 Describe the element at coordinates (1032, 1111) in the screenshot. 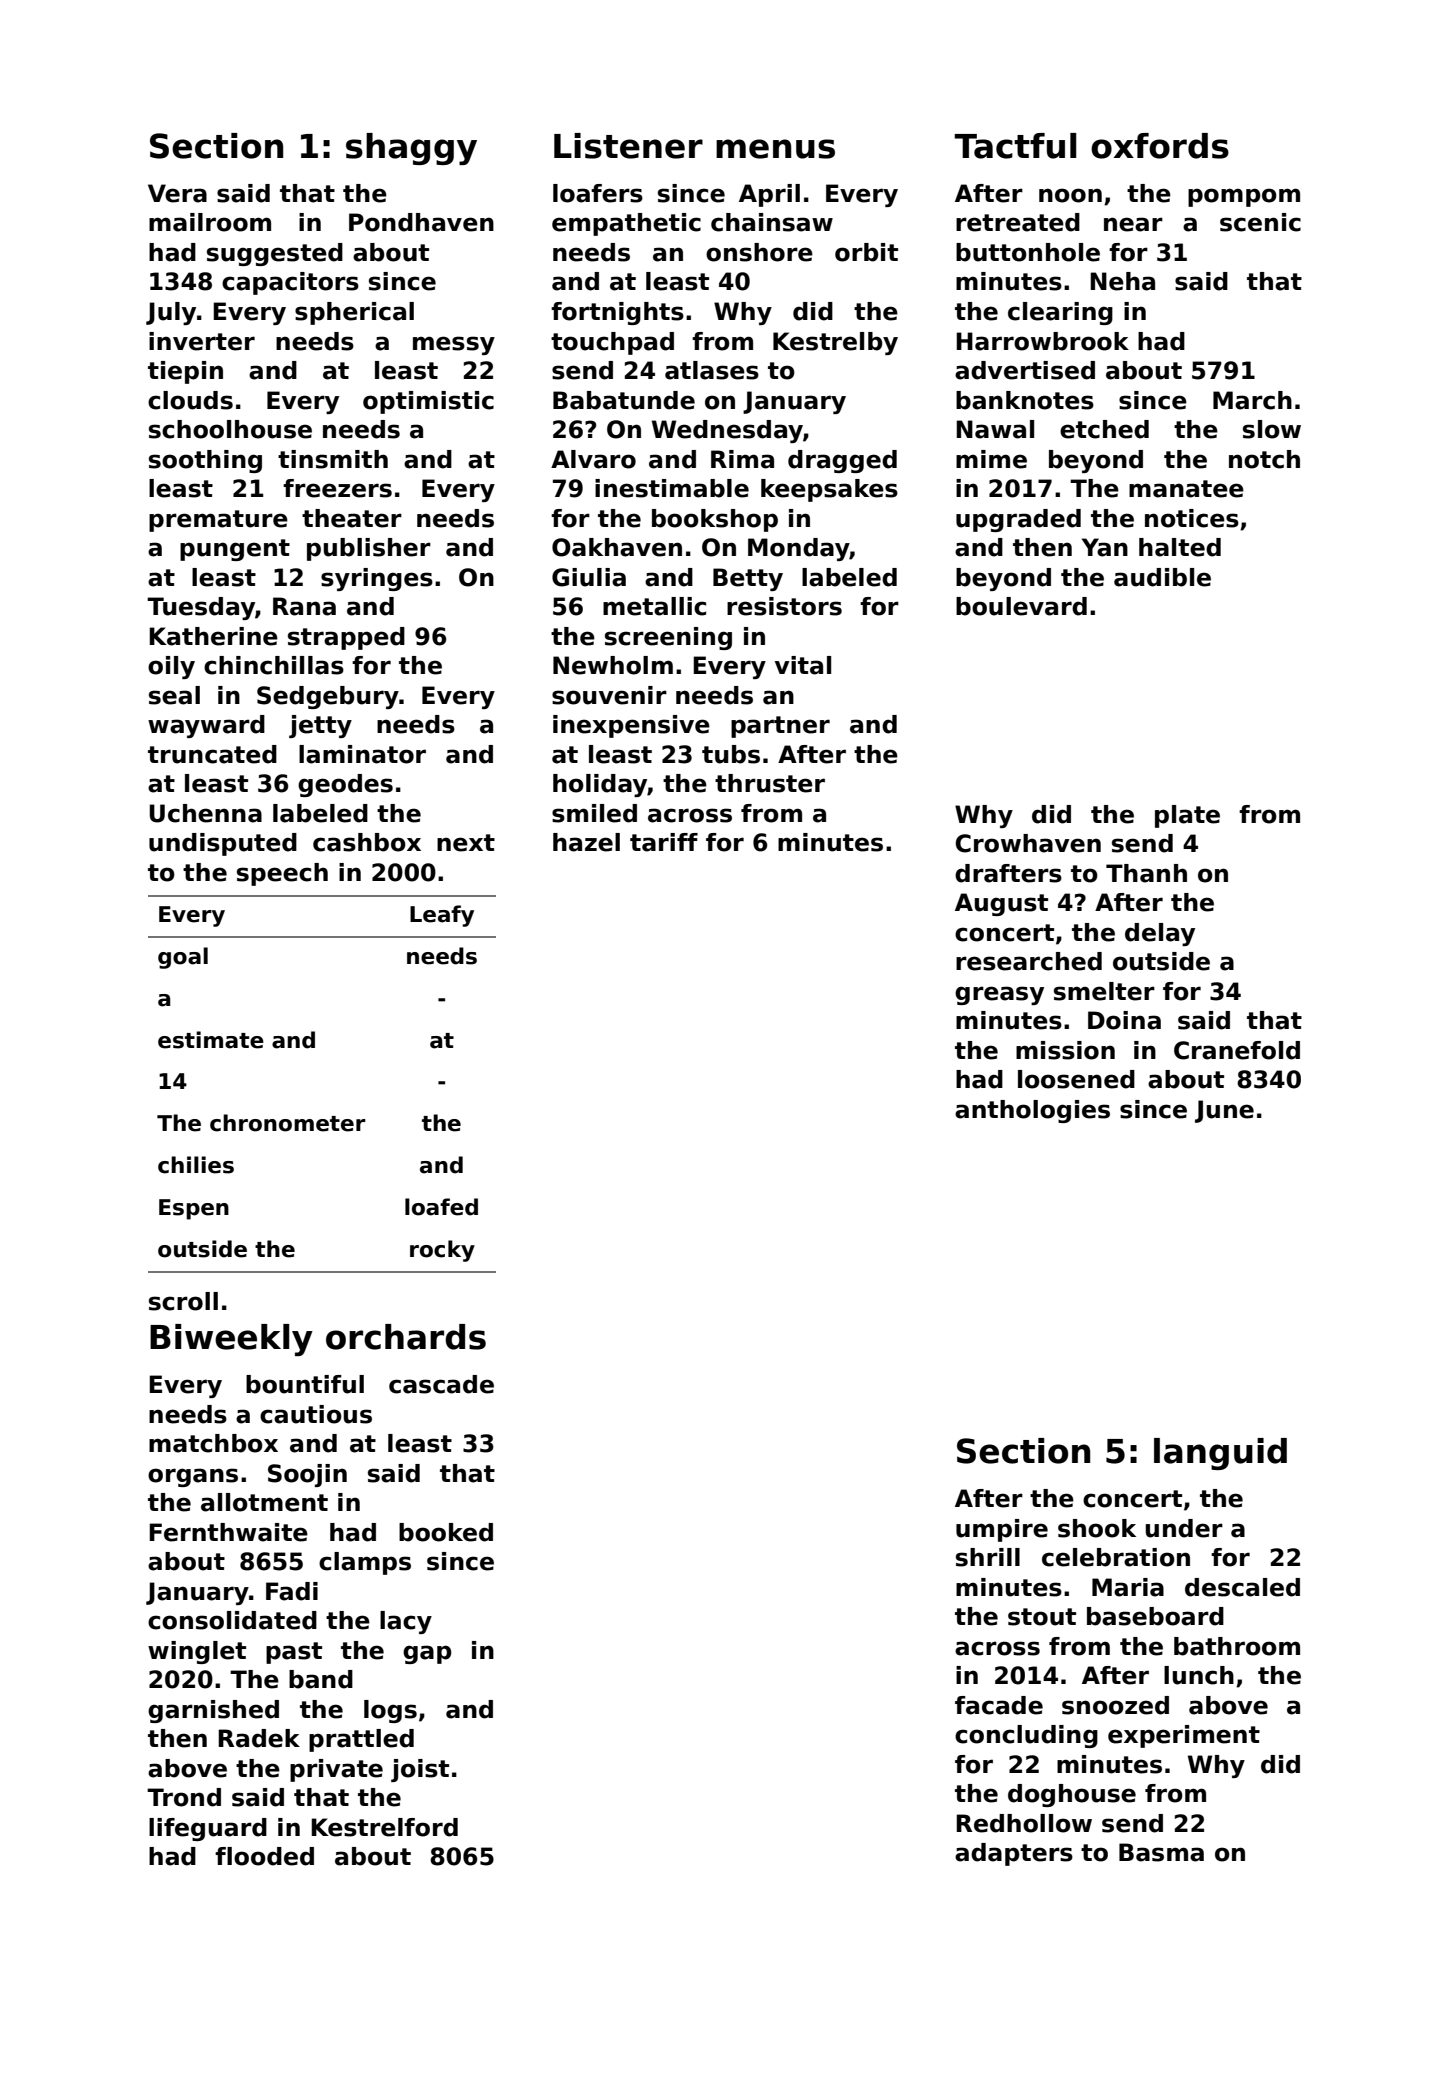

I see `anthologies` at that location.
